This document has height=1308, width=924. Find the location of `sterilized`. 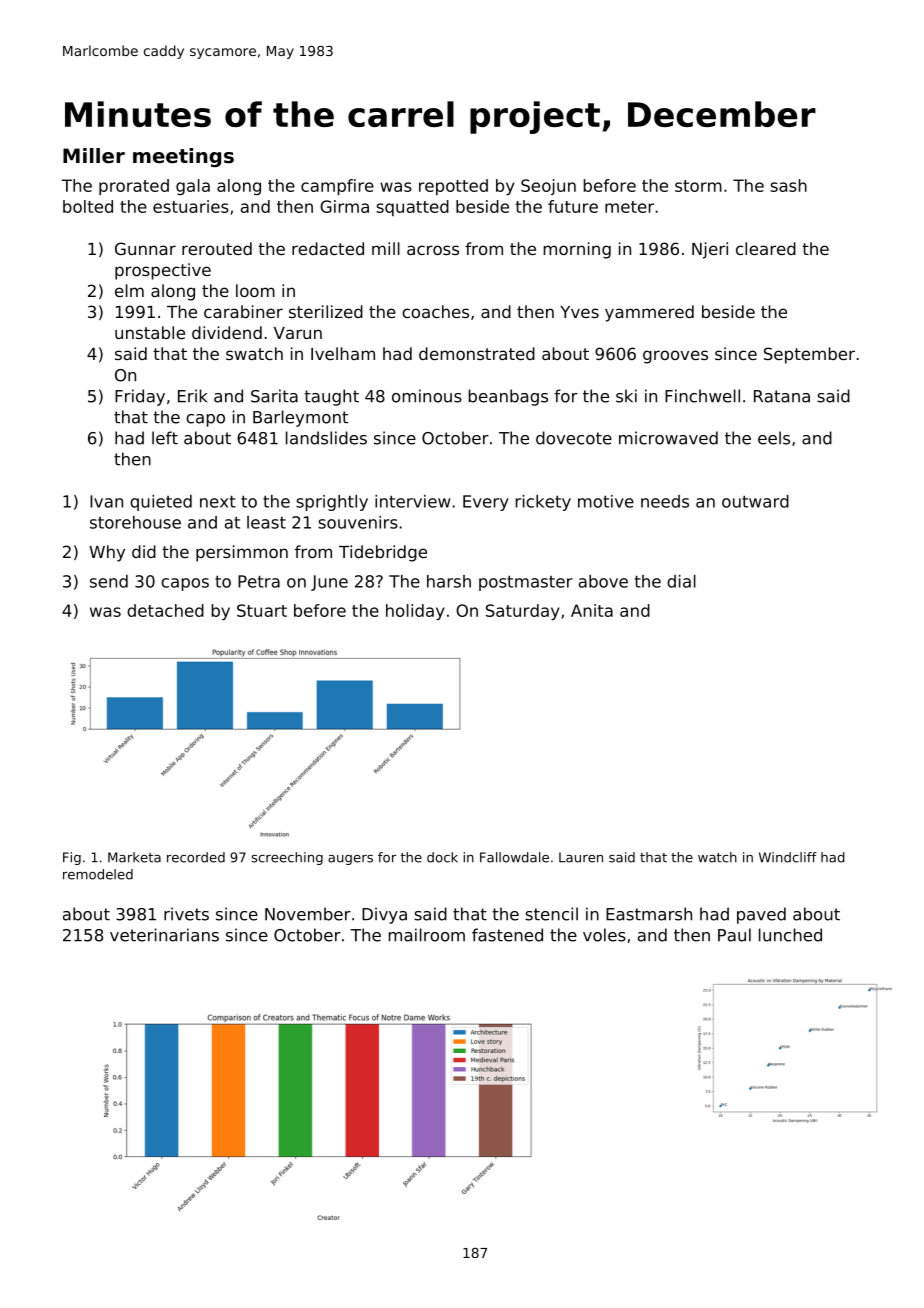

sterilized is located at coordinates (326, 311).
